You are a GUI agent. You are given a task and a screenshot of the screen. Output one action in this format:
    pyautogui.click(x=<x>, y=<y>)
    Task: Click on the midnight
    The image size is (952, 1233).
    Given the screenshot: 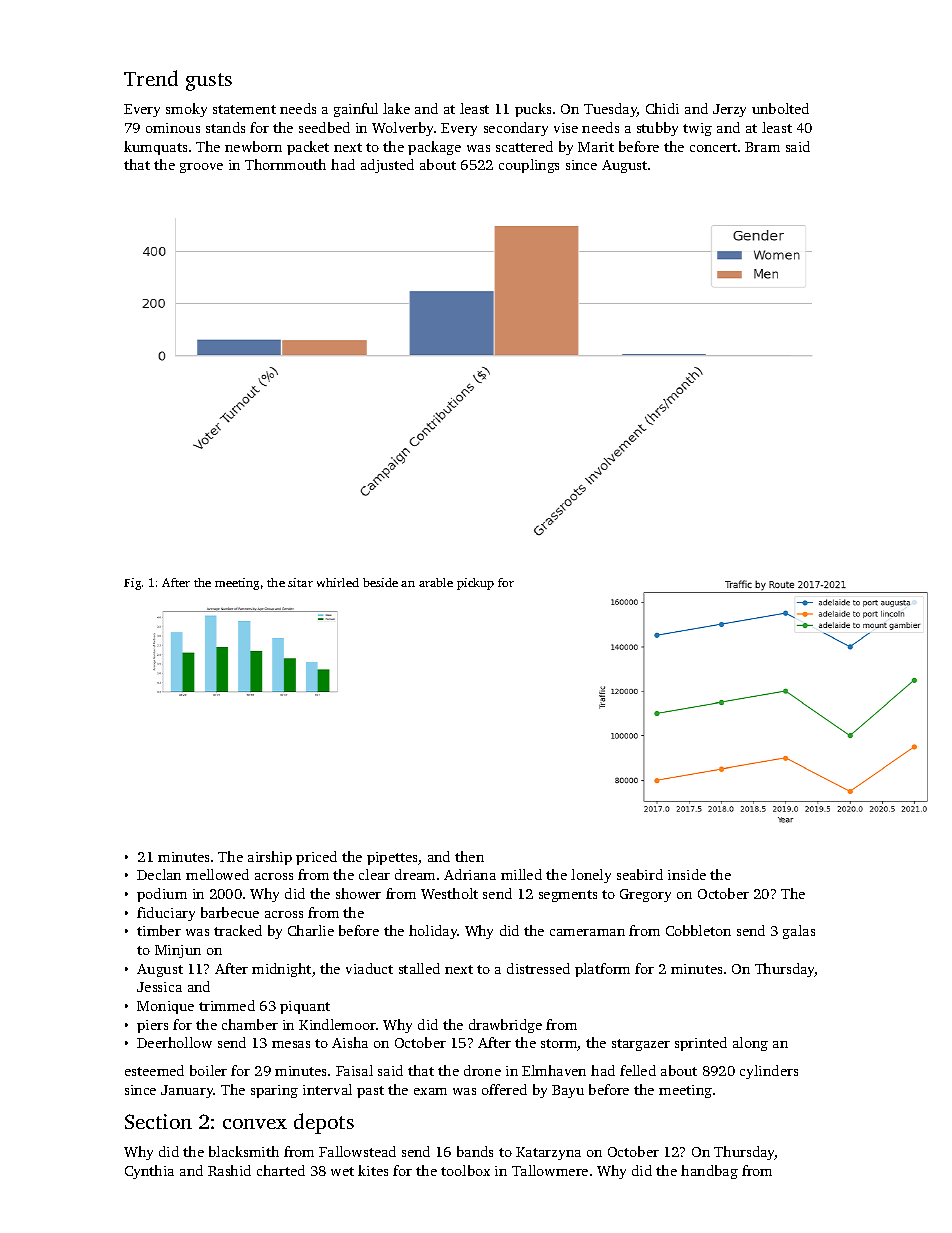 What is the action you would take?
    pyautogui.click(x=281, y=970)
